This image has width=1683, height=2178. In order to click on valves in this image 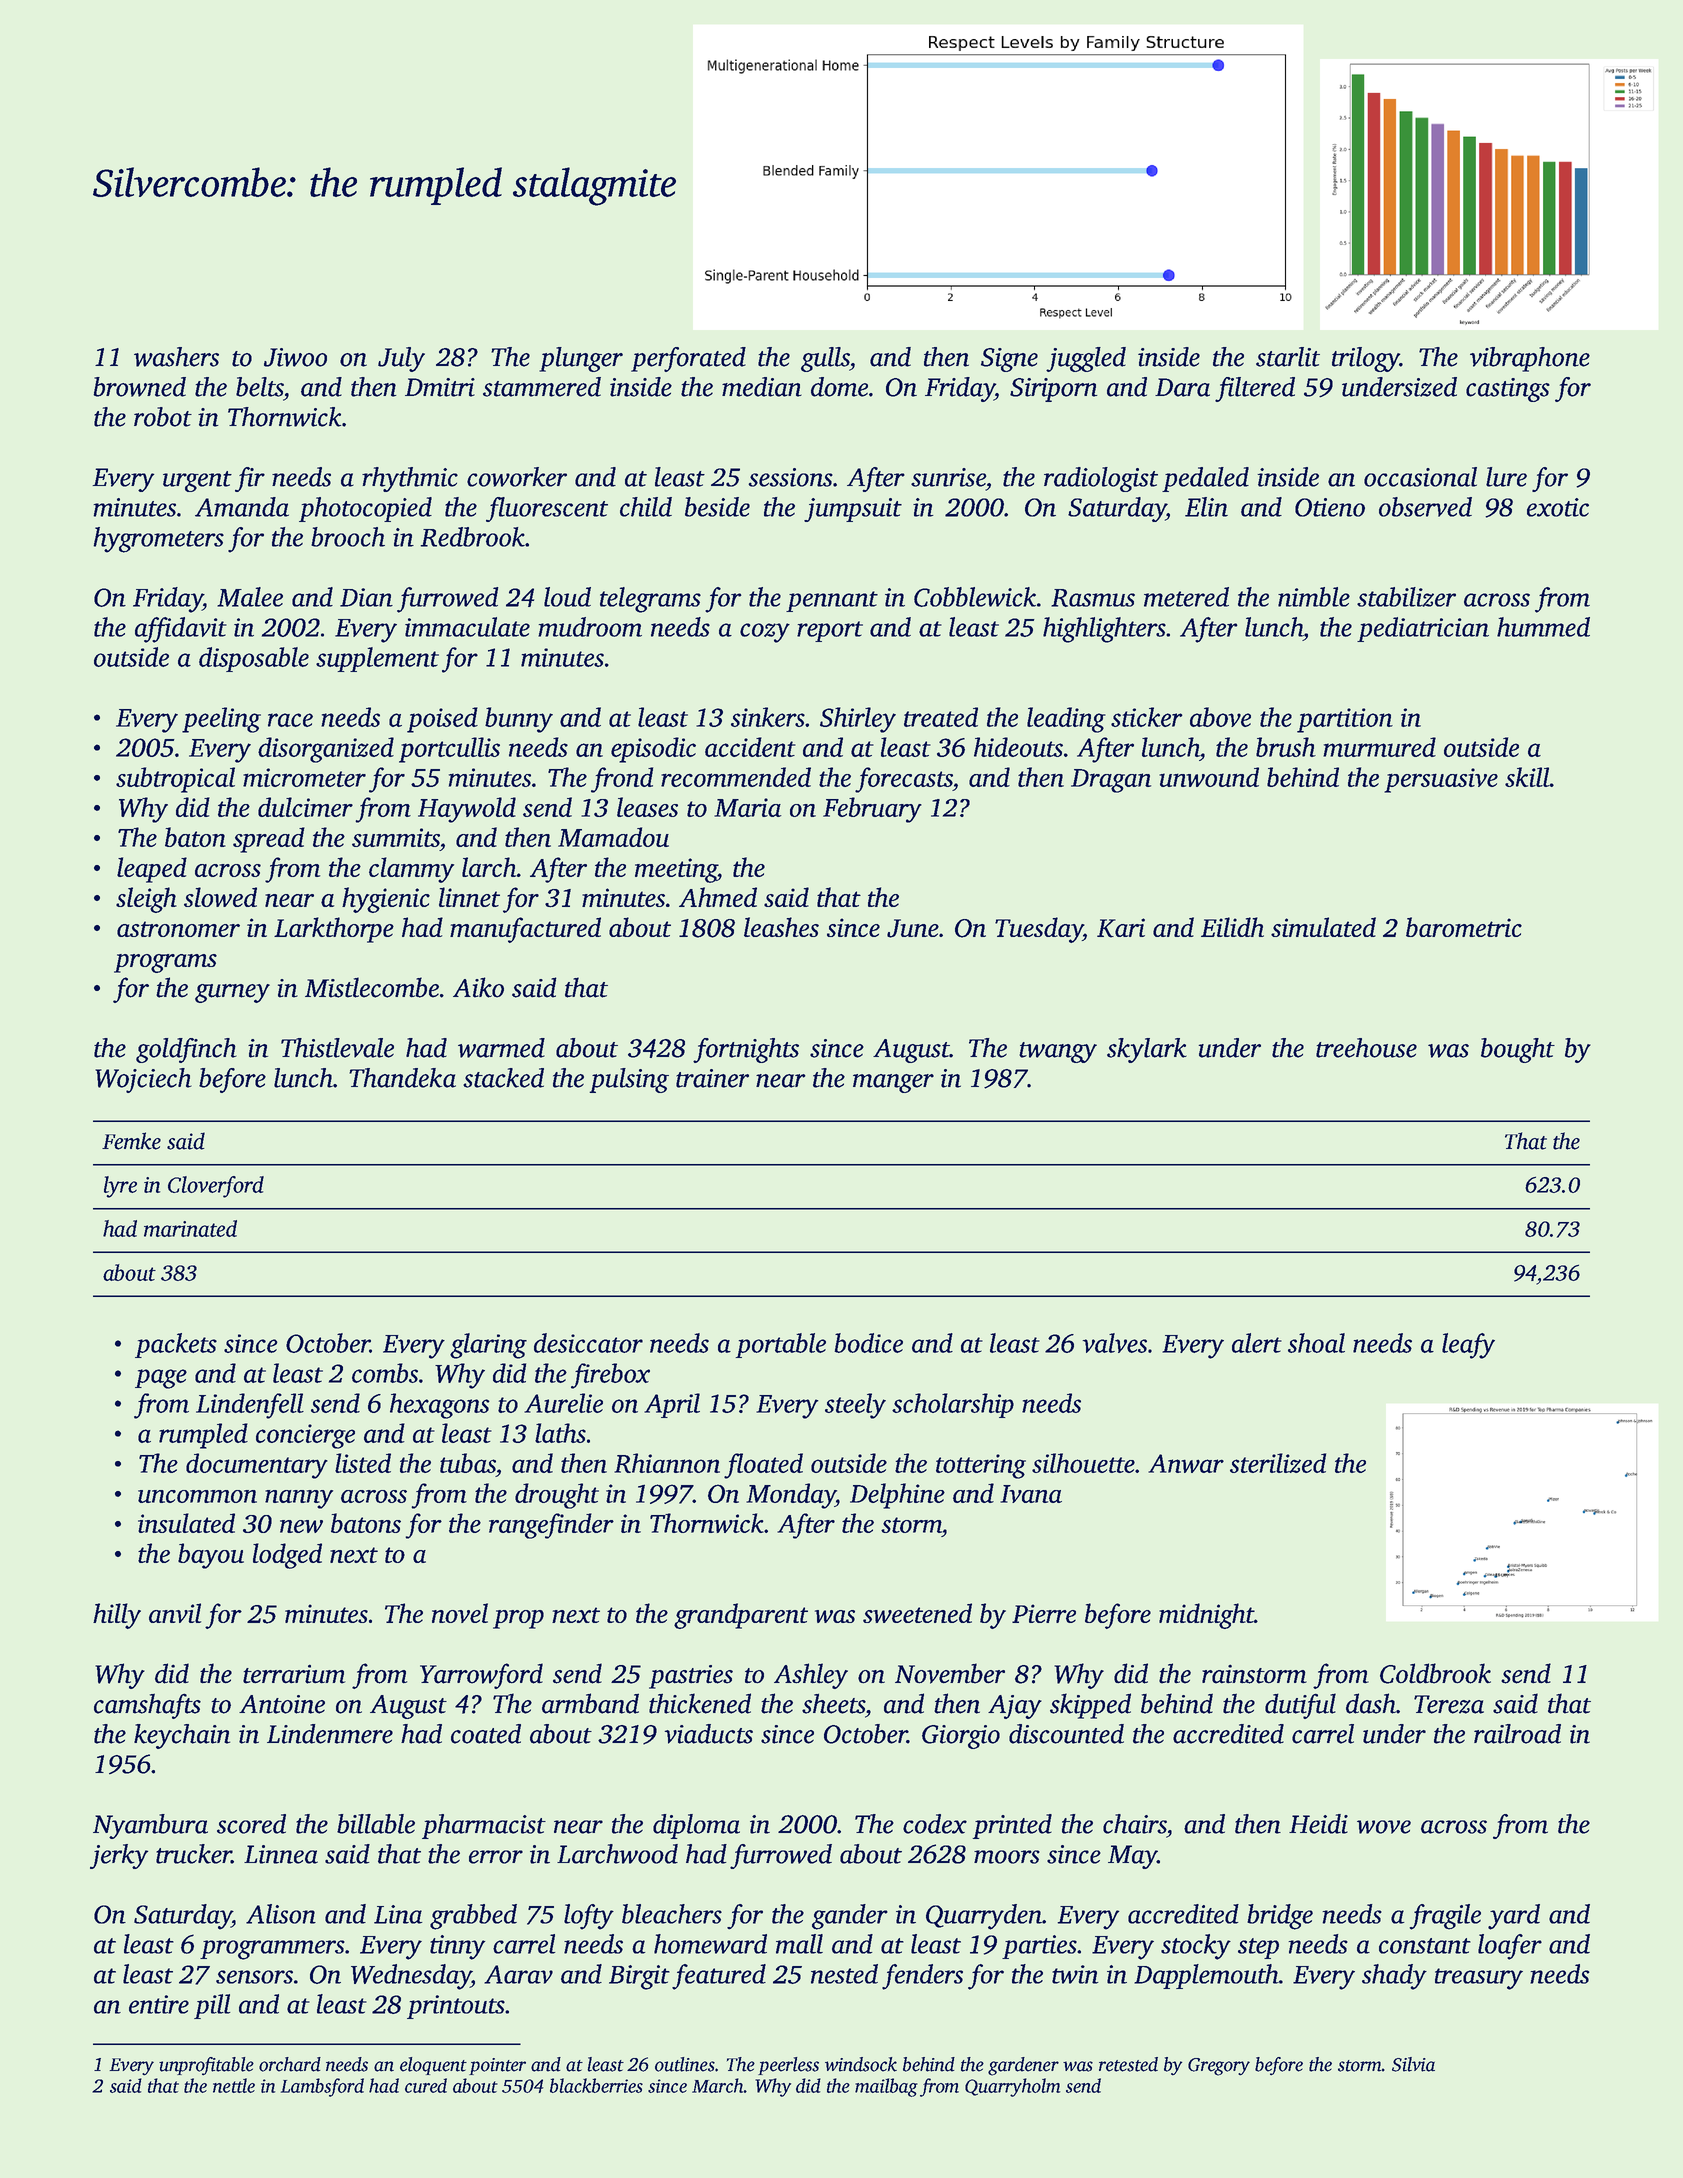, I will do `click(1115, 1343)`.
